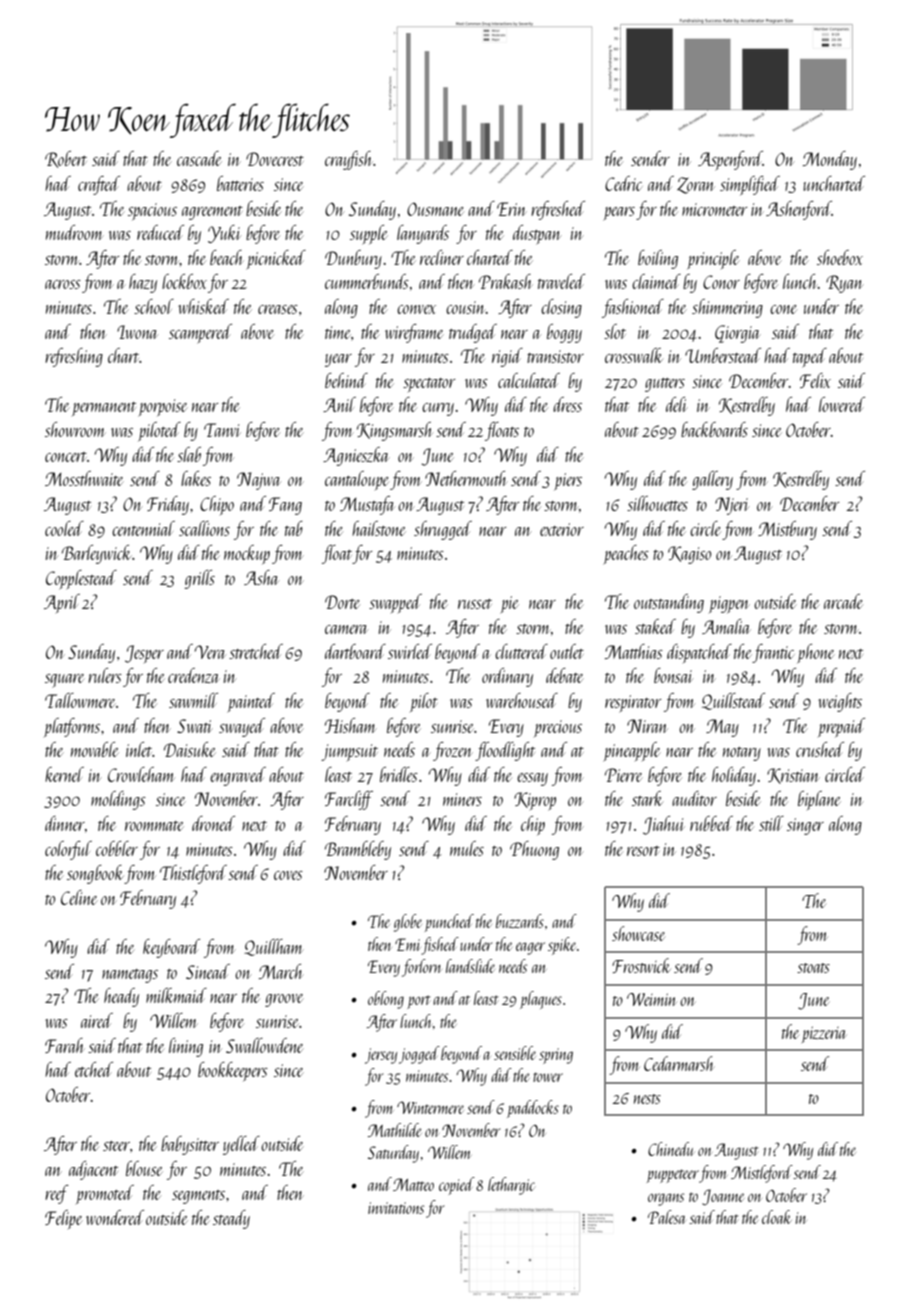  Describe the element at coordinates (777, 1217) in the image. I see `cloak` at that location.
